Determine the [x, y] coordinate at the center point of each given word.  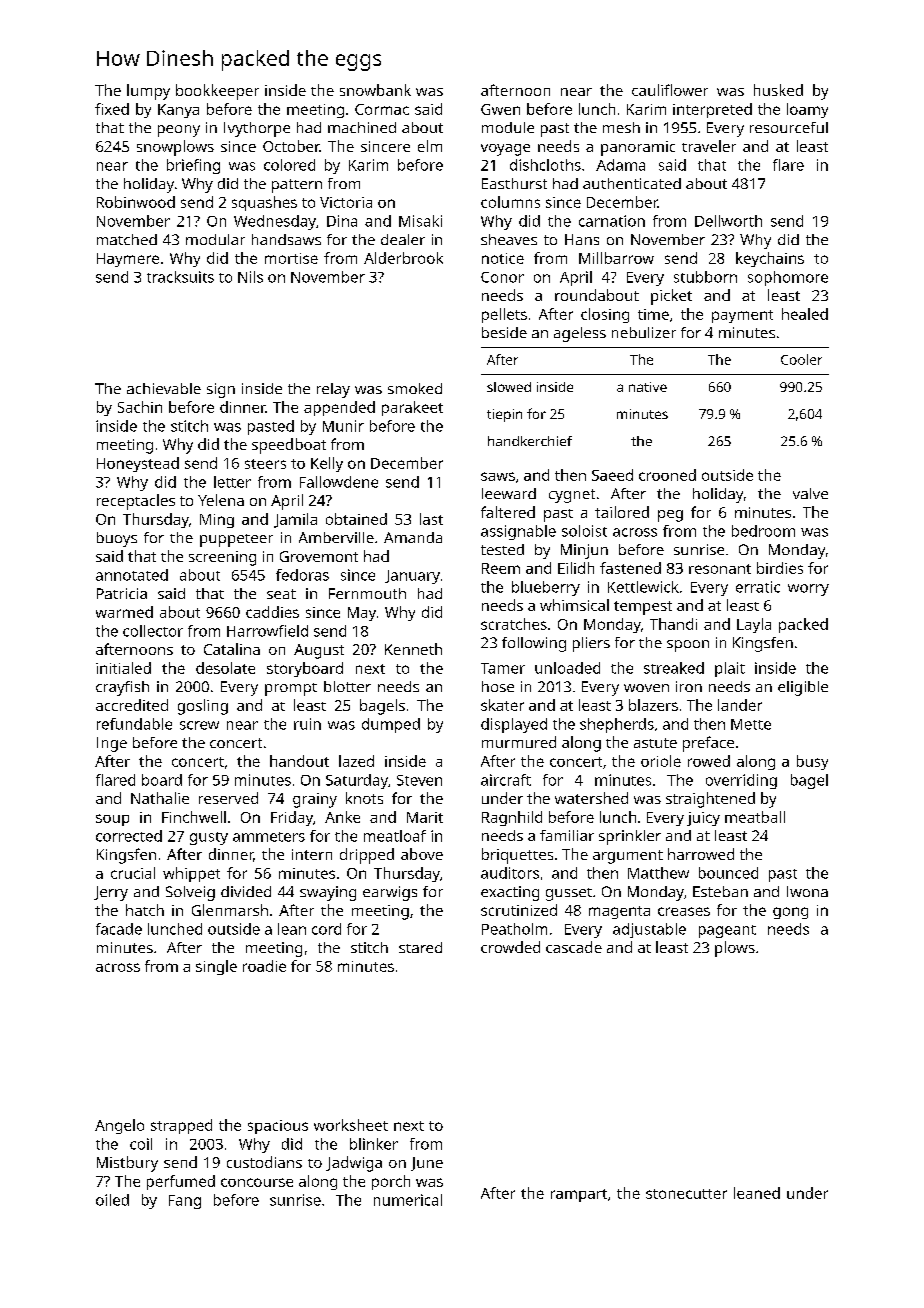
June [427, 1164]
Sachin [140, 407]
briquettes [517, 856]
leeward [509, 493]
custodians [264, 1162]
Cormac [382, 109]
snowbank [375, 90]
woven [646, 688]
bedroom [763, 531]
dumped [391, 725]
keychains [770, 259]
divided [246, 891]
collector [153, 631]
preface [708, 744]
